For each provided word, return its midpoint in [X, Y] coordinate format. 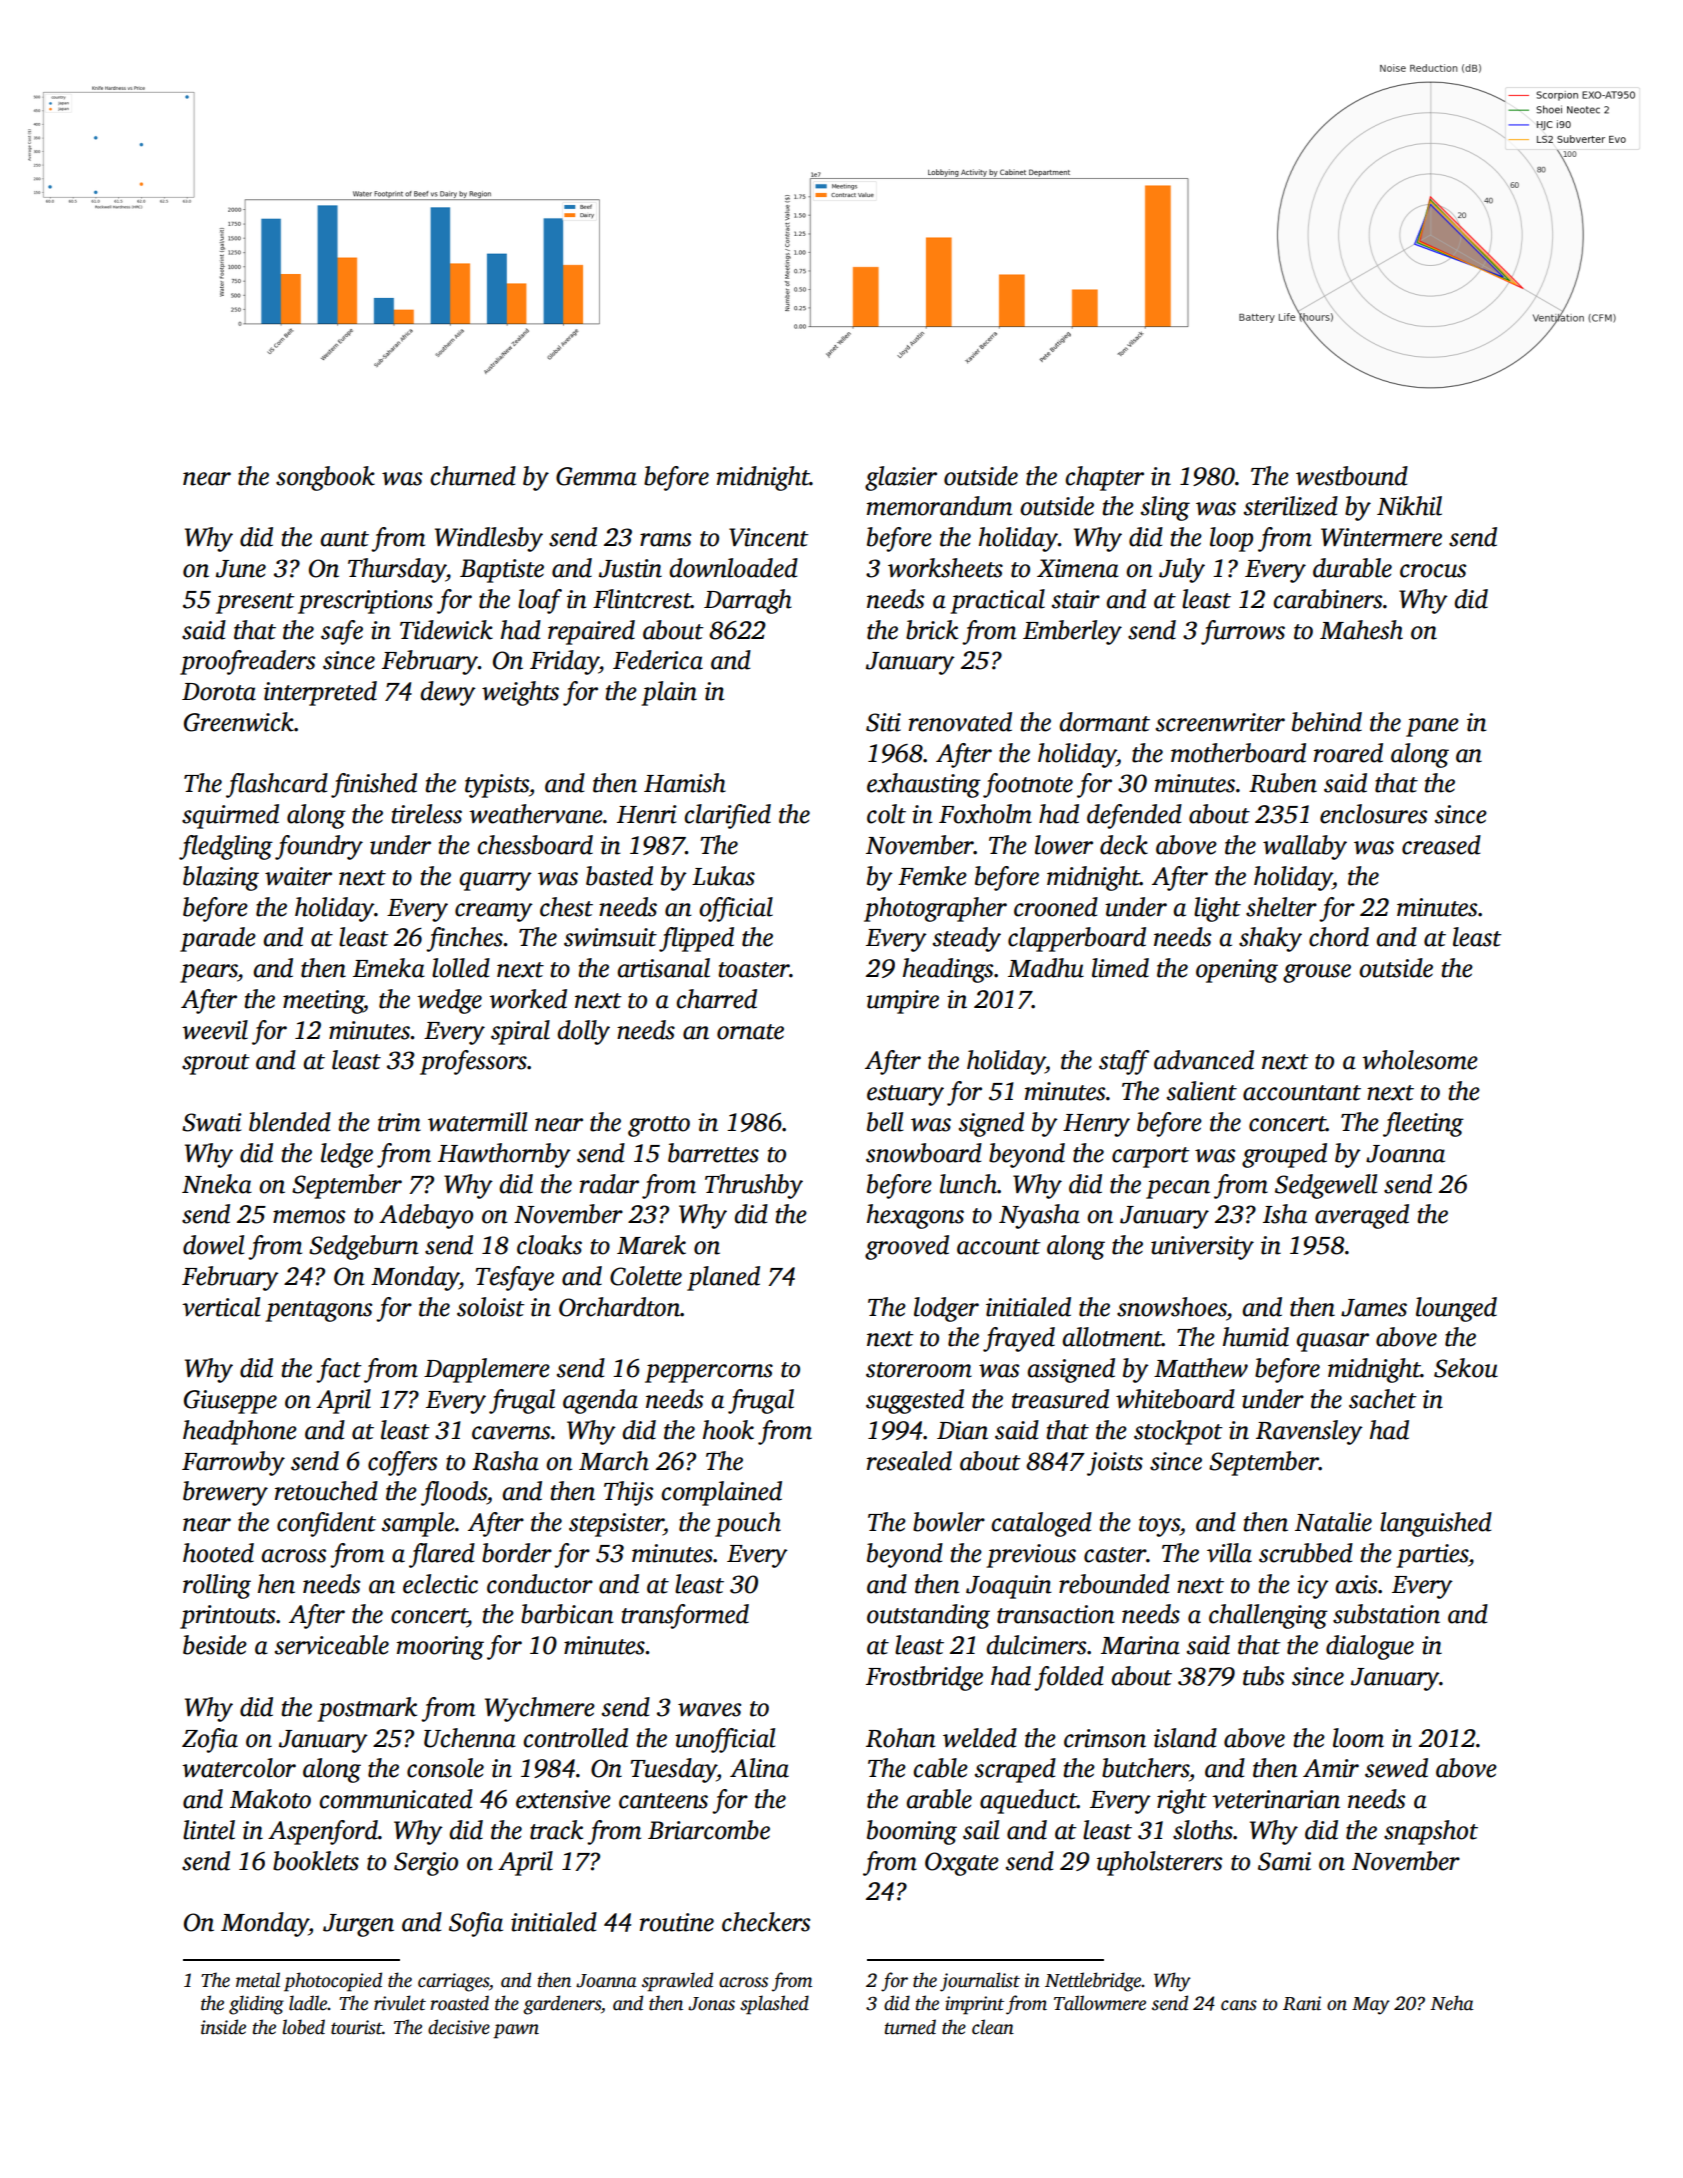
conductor [540, 1584]
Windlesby [489, 539]
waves [709, 1710]
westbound [1352, 476]
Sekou [1466, 1368]
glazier [901, 478]
